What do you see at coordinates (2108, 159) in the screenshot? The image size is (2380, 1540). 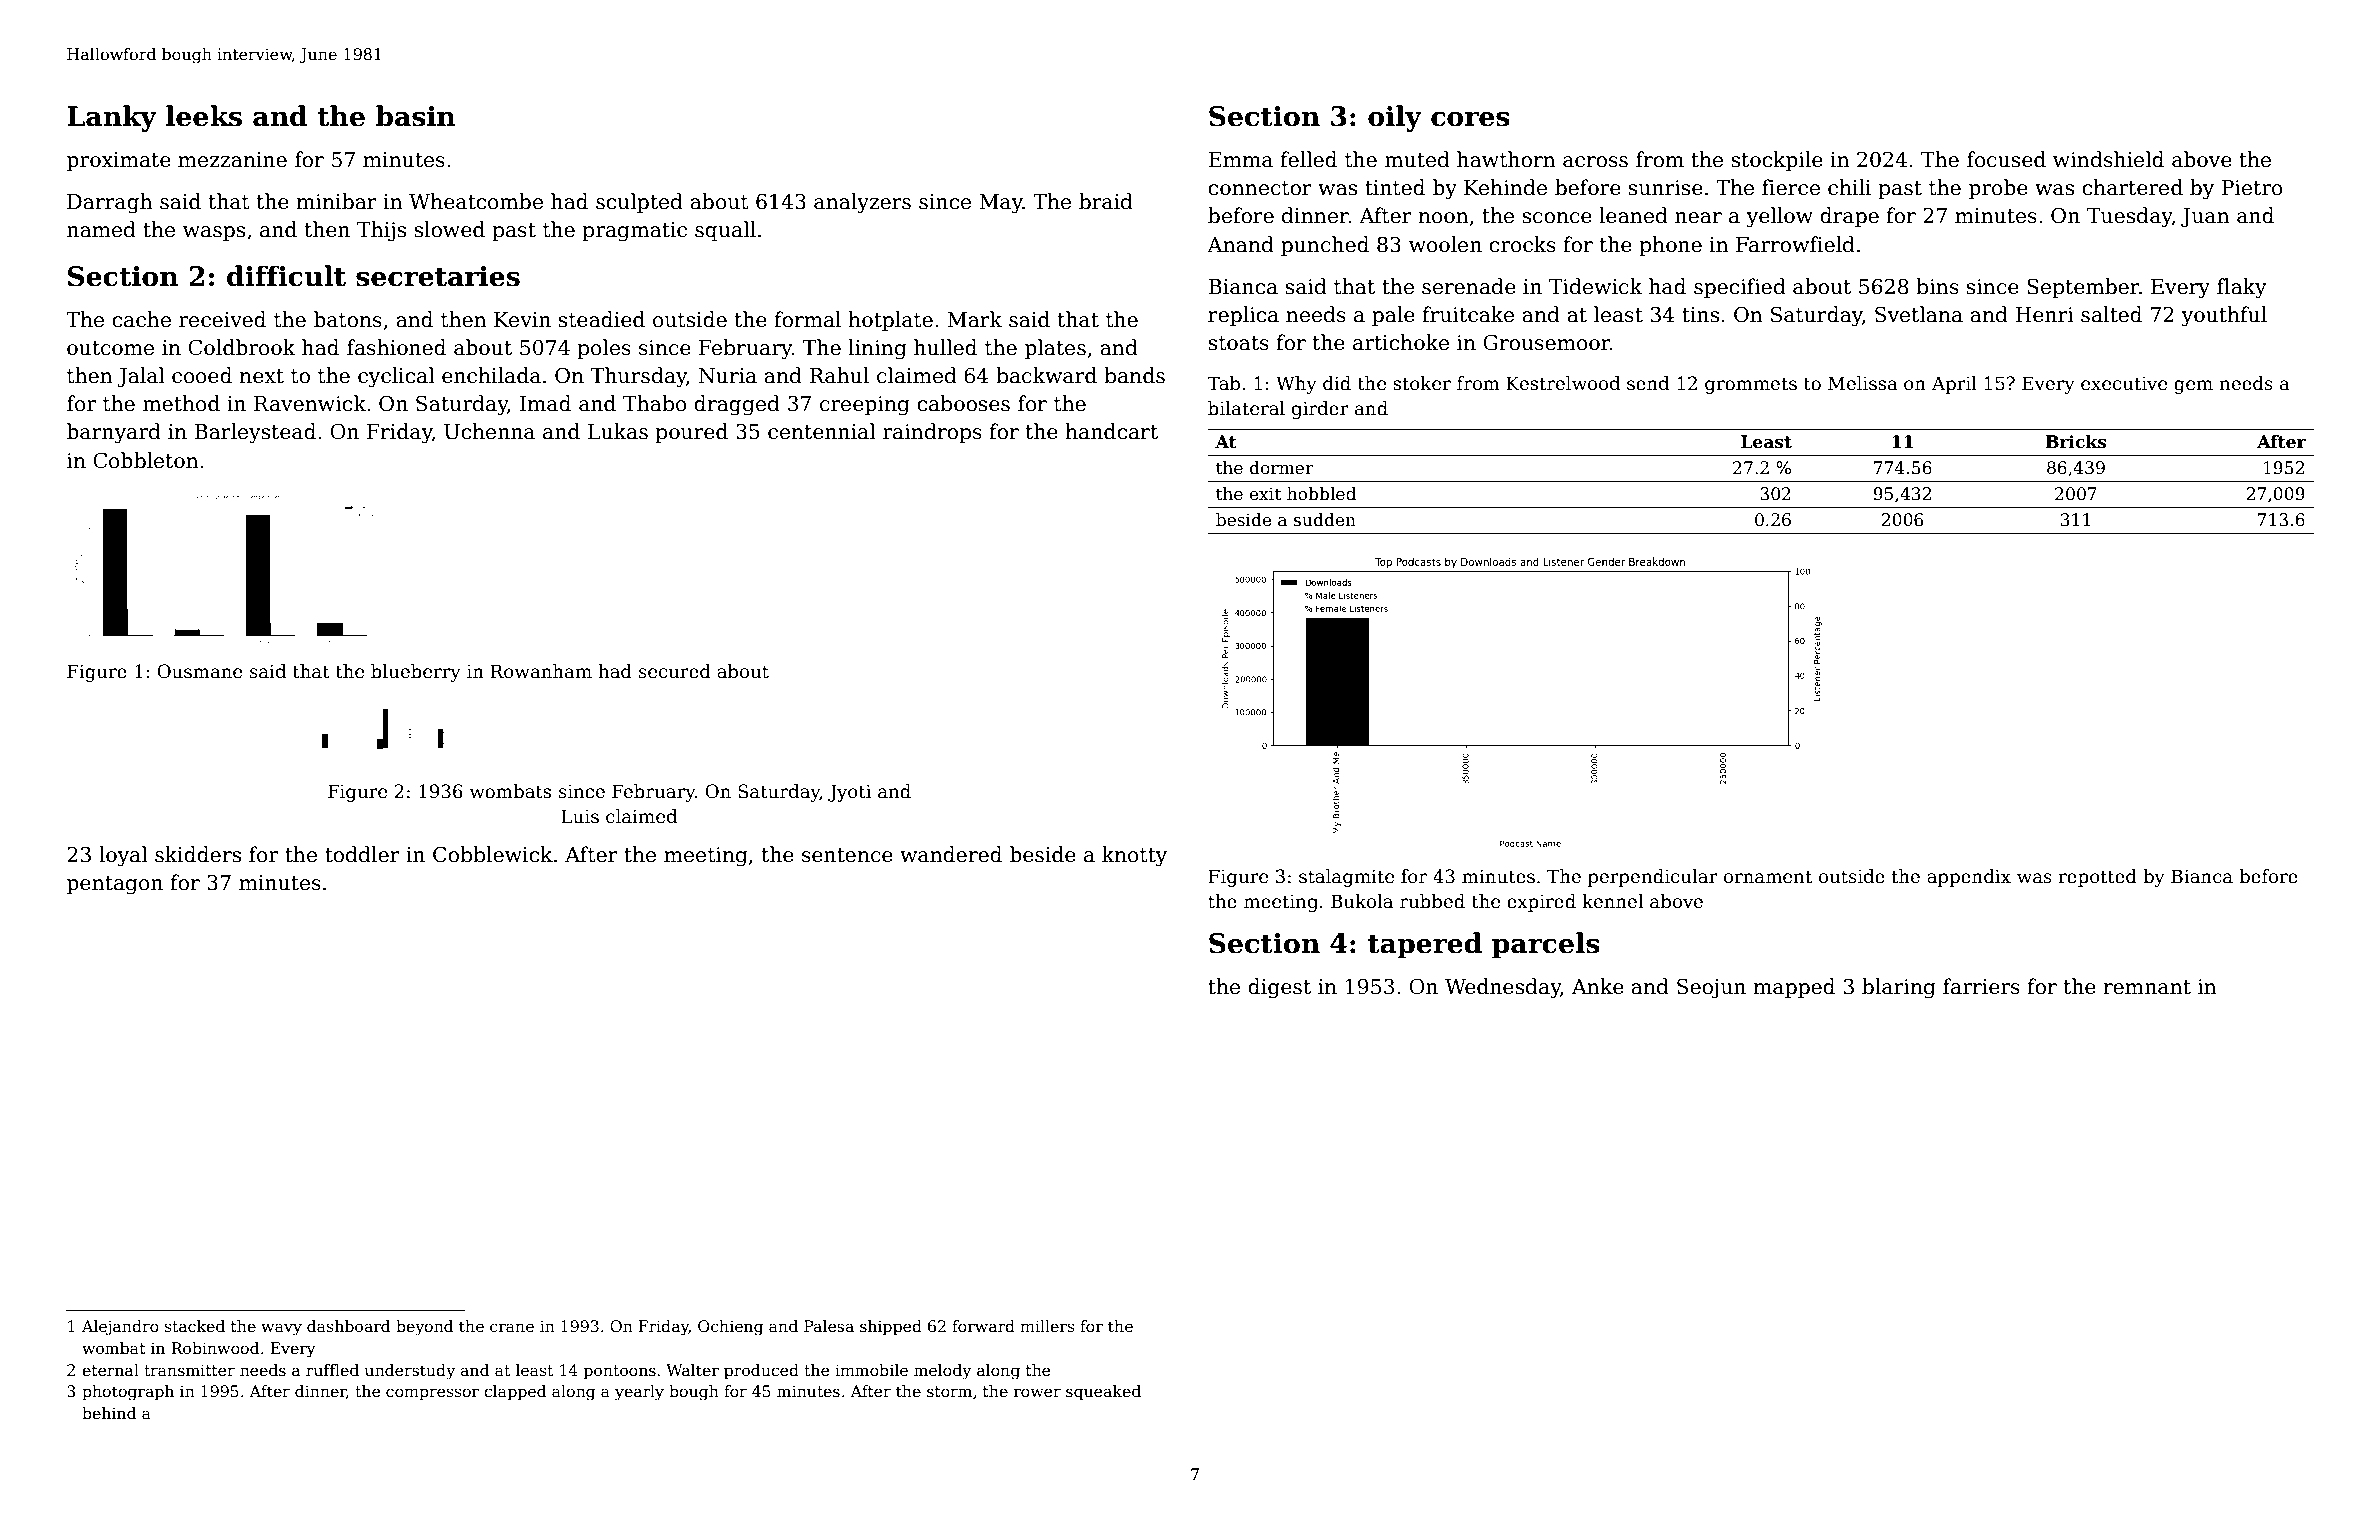 I see `windshield` at bounding box center [2108, 159].
